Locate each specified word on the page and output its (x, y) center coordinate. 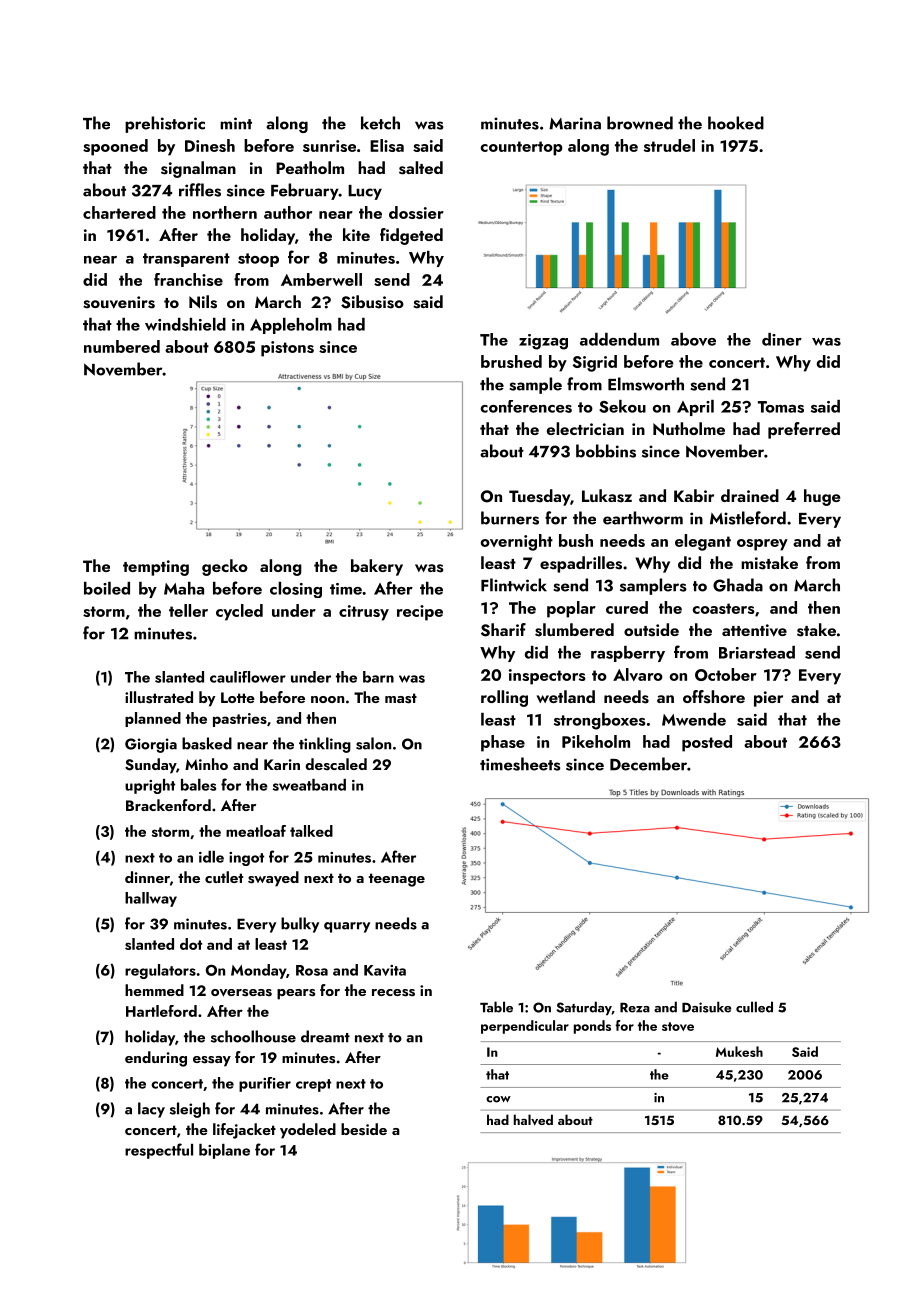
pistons (287, 349)
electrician (585, 428)
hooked (736, 123)
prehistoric (165, 124)
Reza (635, 1007)
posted (707, 743)
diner (782, 339)
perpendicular (525, 1027)
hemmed (154, 990)
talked (311, 831)
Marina (575, 123)
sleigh (190, 1110)
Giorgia (151, 745)
